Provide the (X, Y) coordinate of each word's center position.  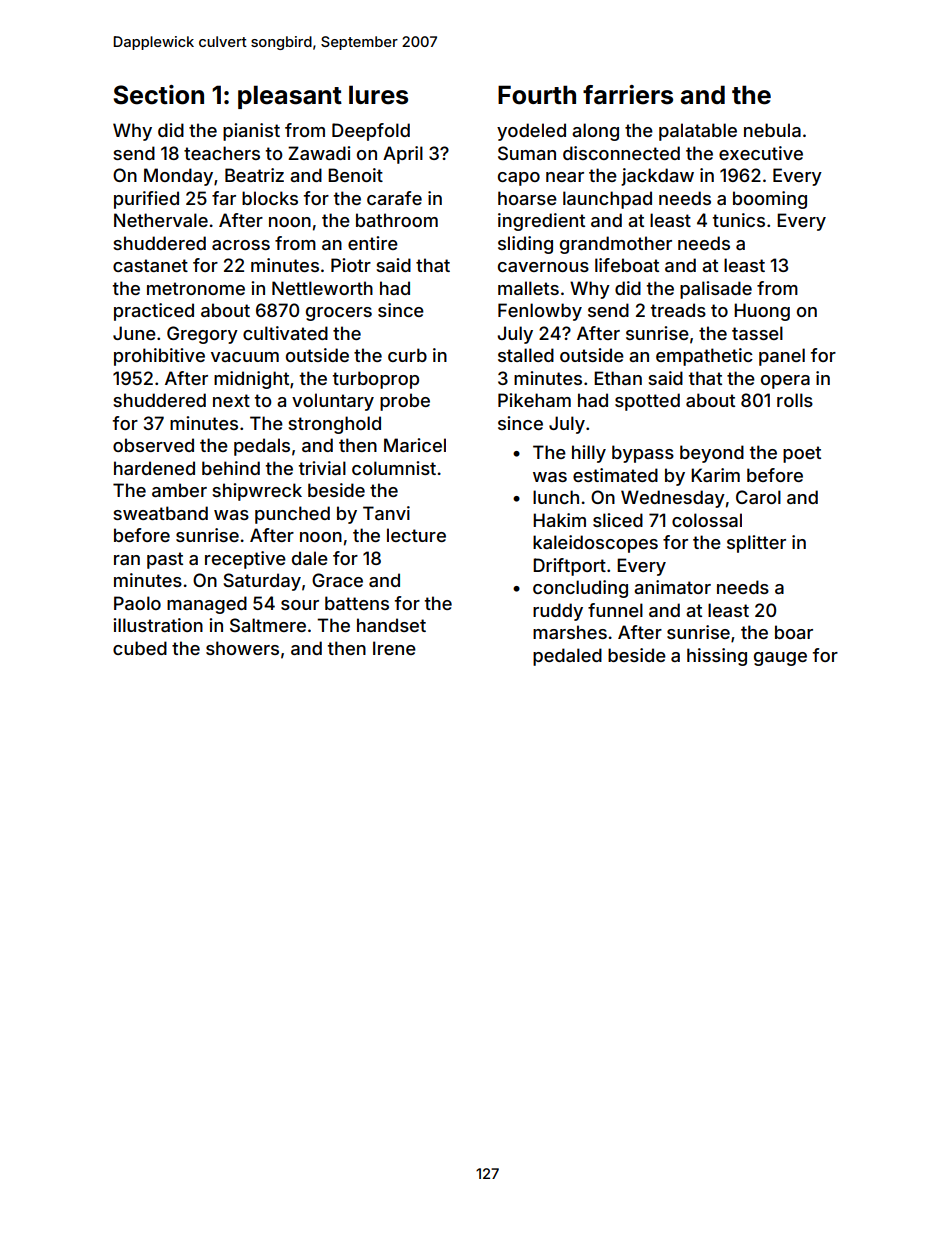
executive (761, 153)
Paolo (137, 603)
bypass (643, 454)
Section (159, 95)
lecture (416, 535)
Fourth (537, 95)
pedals (262, 447)
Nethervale (161, 220)
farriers (628, 95)
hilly (589, 454)
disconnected (621, 153)
